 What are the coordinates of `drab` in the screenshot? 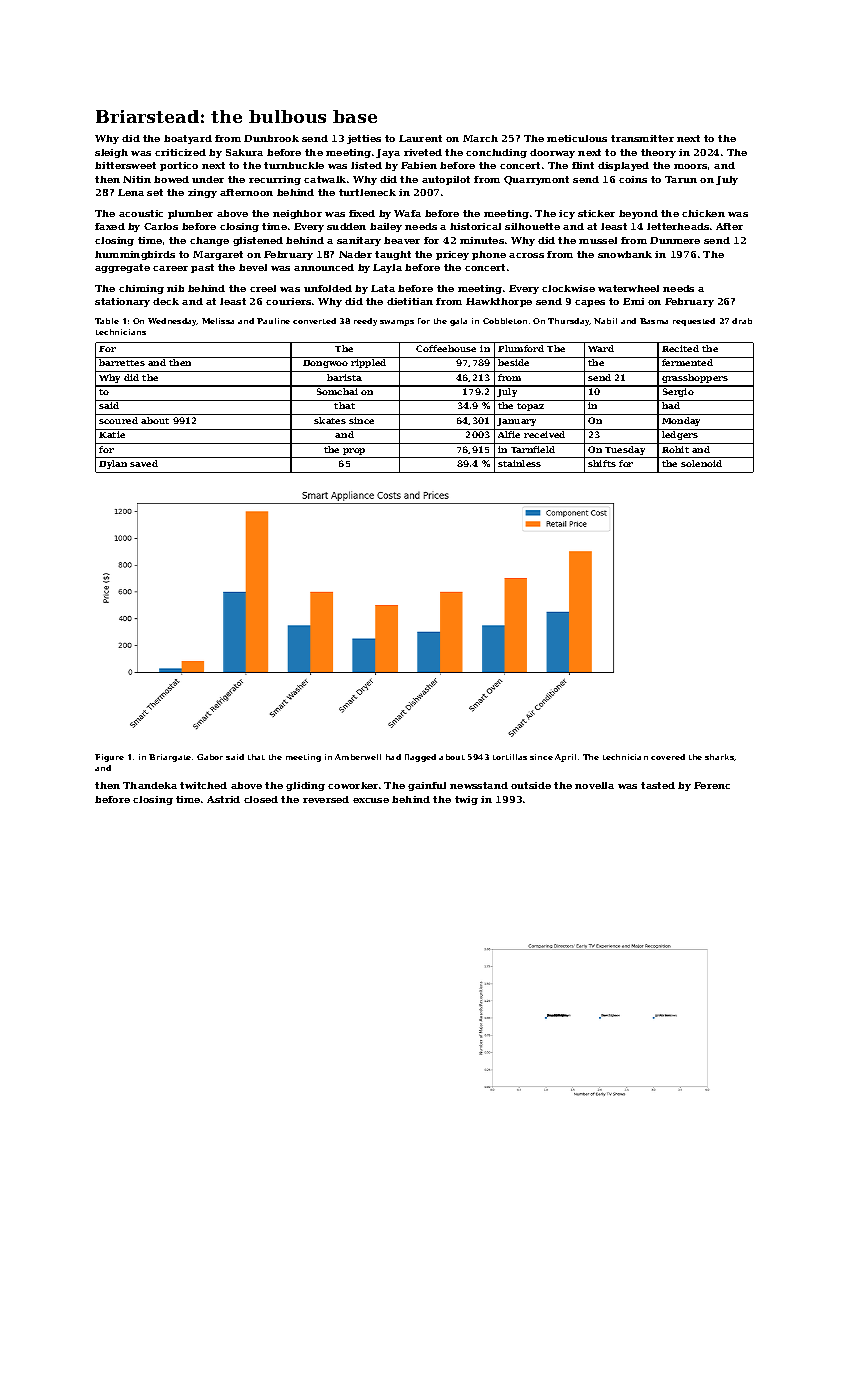 It's located at (742, 321).
